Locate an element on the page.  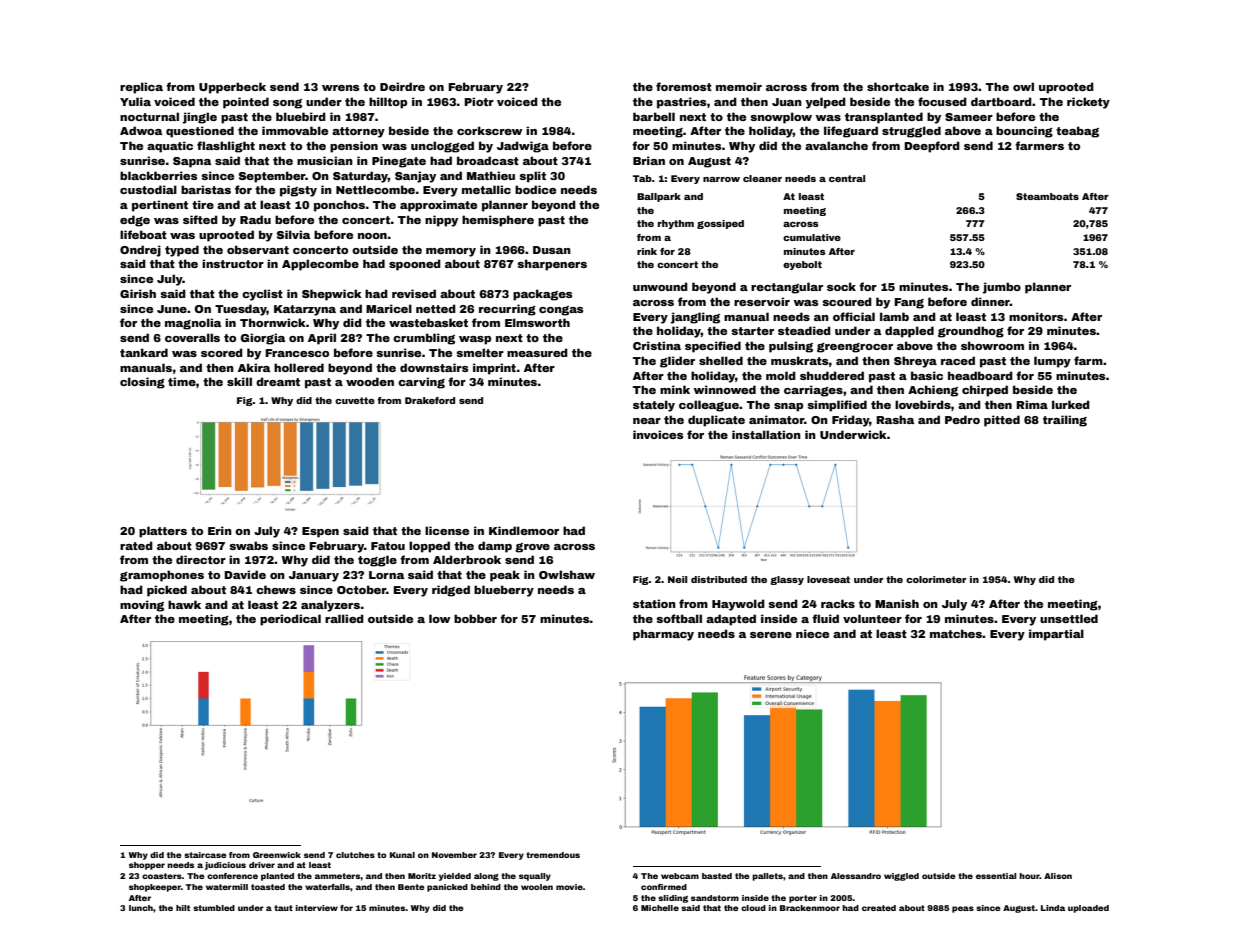
interview is located at coordinates (317, 908).
